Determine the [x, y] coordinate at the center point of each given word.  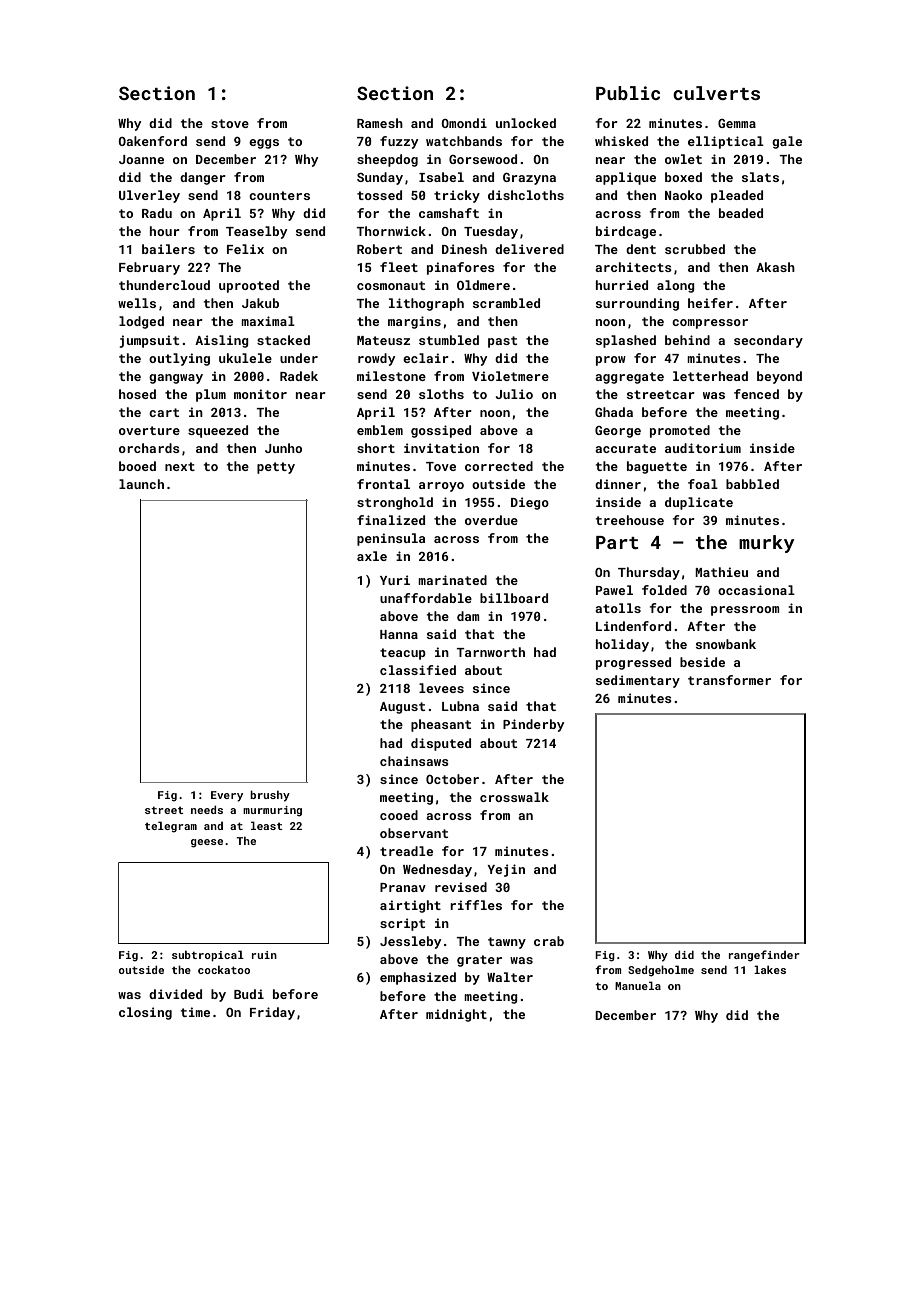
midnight [456, 1015]
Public [628, 93]
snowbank [726, 644]
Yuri [395, 580]
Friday [272, 1013]
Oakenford [152, 141]
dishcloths [526, 195]
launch [141, 484]
